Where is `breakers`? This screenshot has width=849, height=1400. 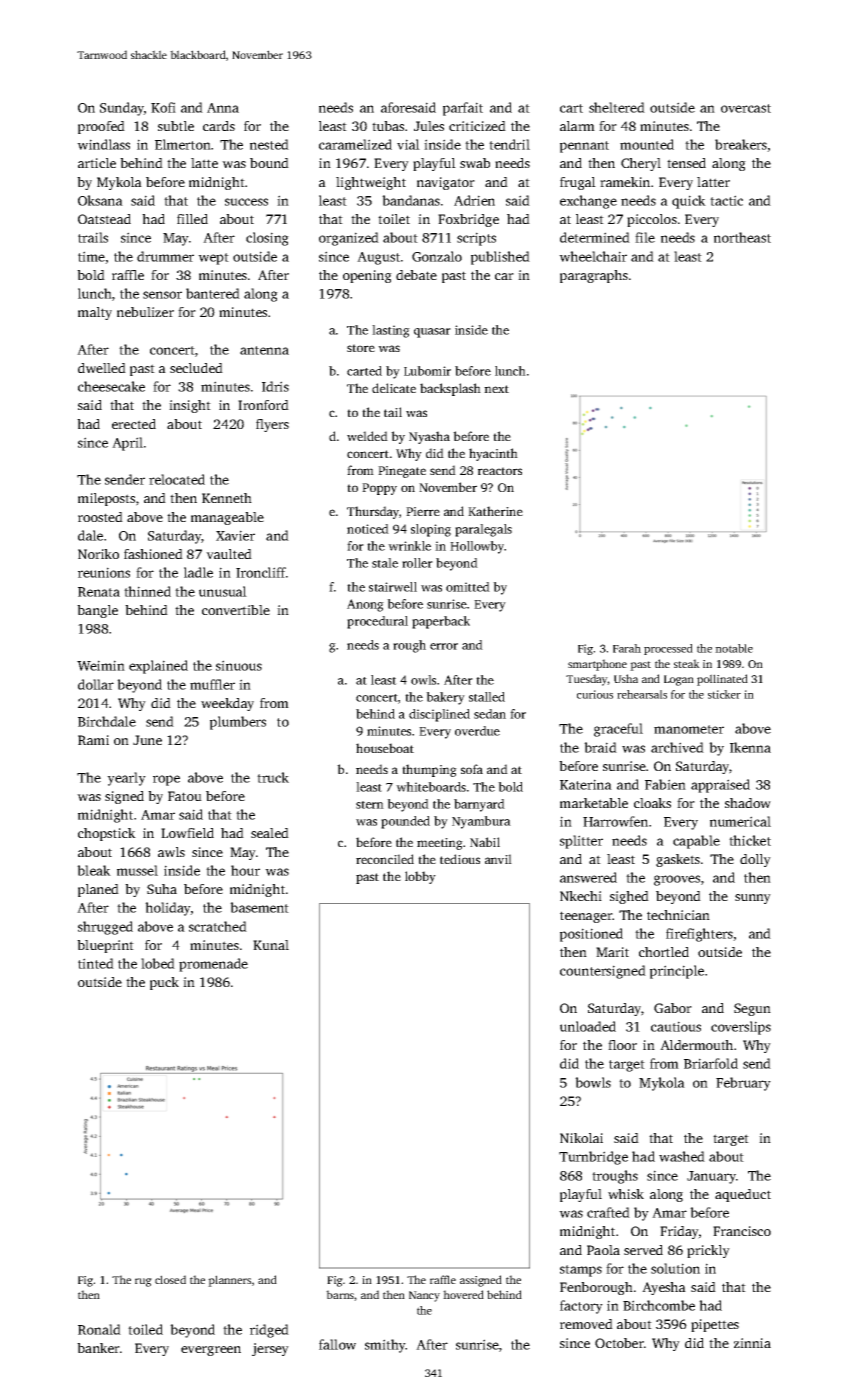 breakers is located at coordinates (741, 144).
